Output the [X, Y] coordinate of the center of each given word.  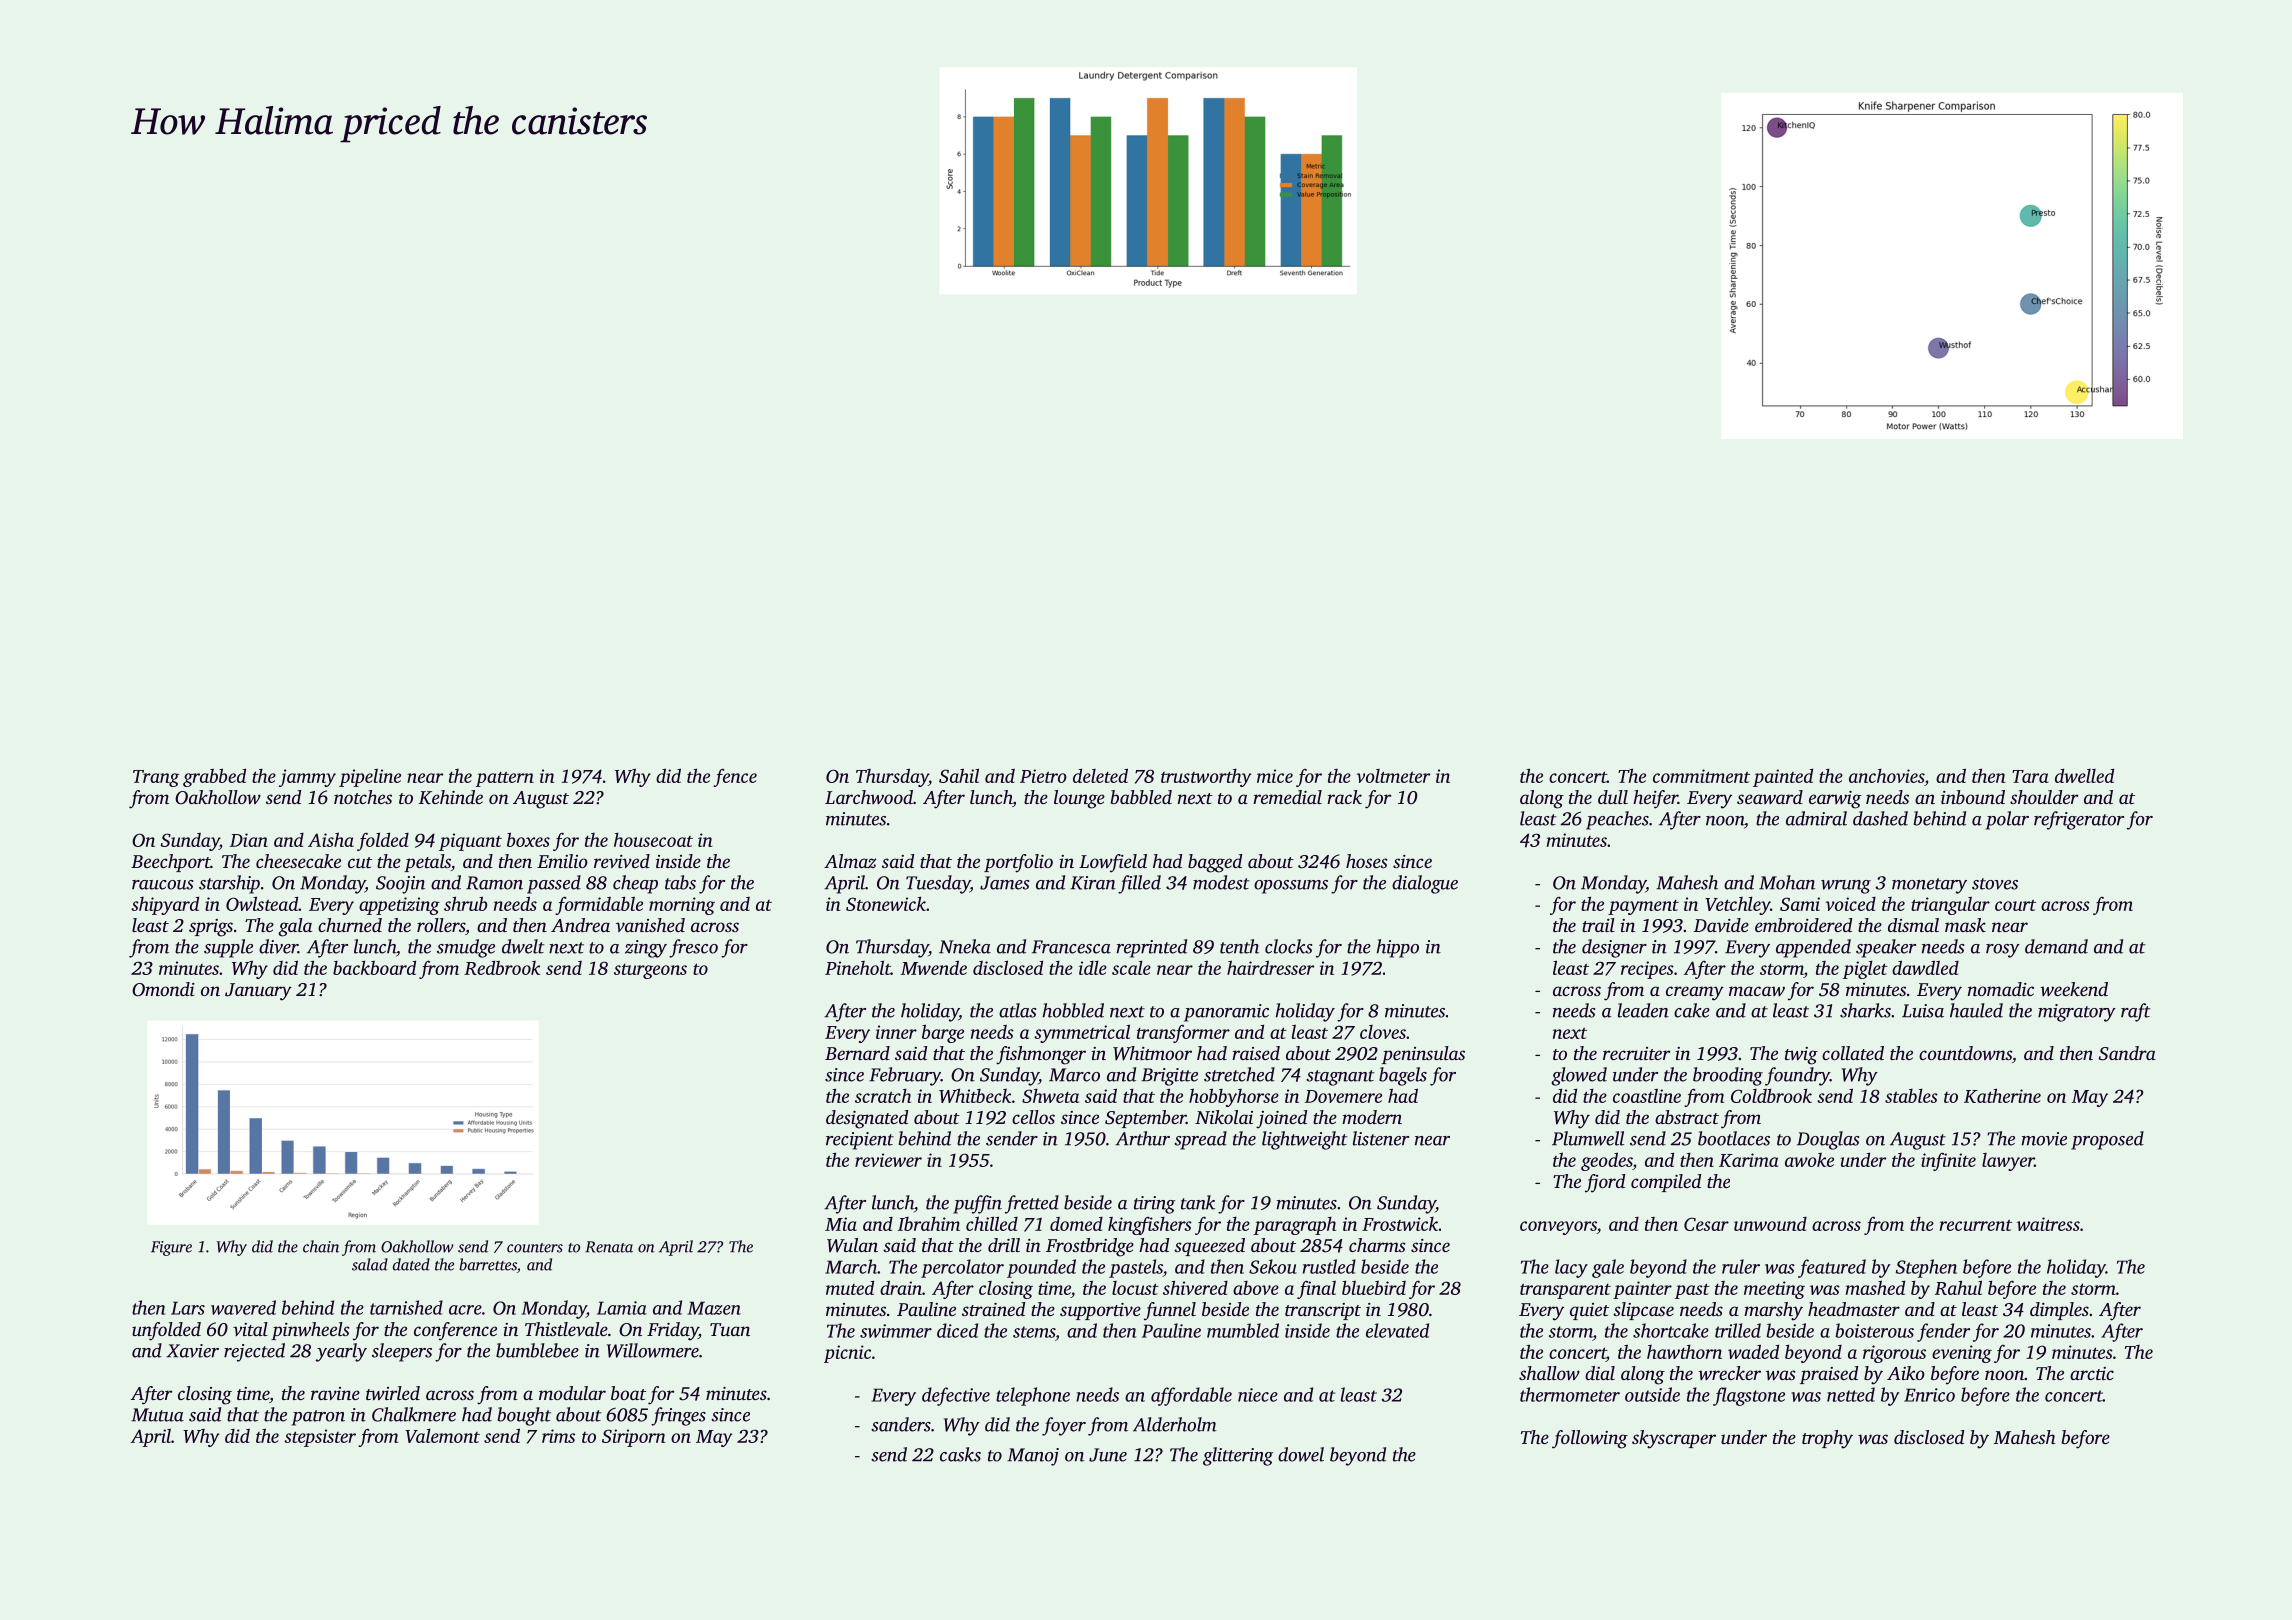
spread [1200, 1140]
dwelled [2084, 775]
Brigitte [1169, 1077]
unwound [1770, 1224]
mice [1275, 776]
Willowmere [653, 1350]
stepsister [320, 1438]
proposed [2107, 1140]
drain [901, 1287]
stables [1911, 1096]
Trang [156, 778]
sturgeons [650, 971]
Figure [171, 1248]
